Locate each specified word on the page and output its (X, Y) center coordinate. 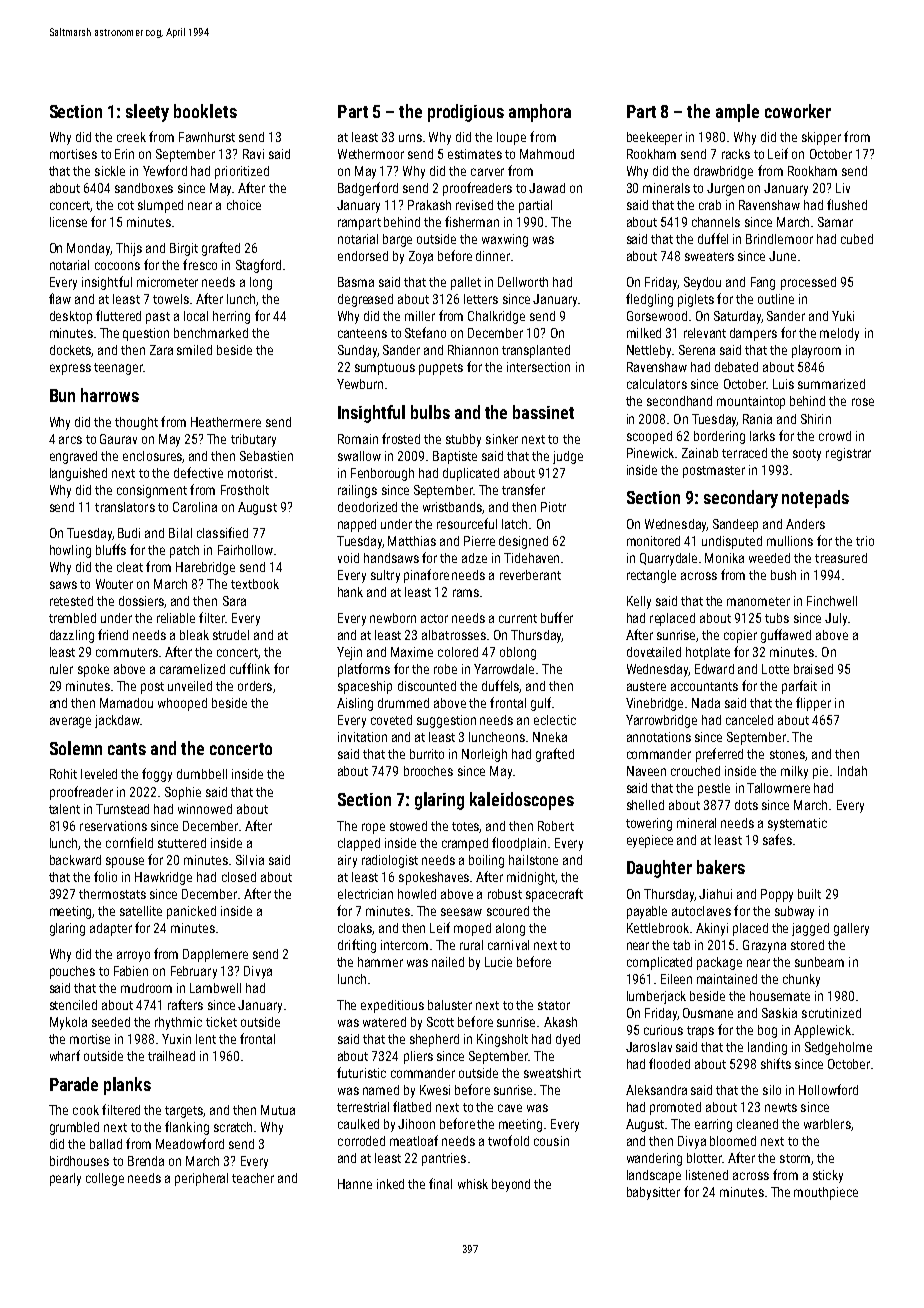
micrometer (167, 282)
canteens (362, 333)
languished (78, 474)
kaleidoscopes (522, 801)
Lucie (498, 962)
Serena (697, 350)
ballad (106, 1144)
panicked (191, 912)
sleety (147, 113)
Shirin (816, 419)
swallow (359, 456)
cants (127, 749)
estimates (475, 154)
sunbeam (819, 962)
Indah (852, 771)
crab (710, 205)
